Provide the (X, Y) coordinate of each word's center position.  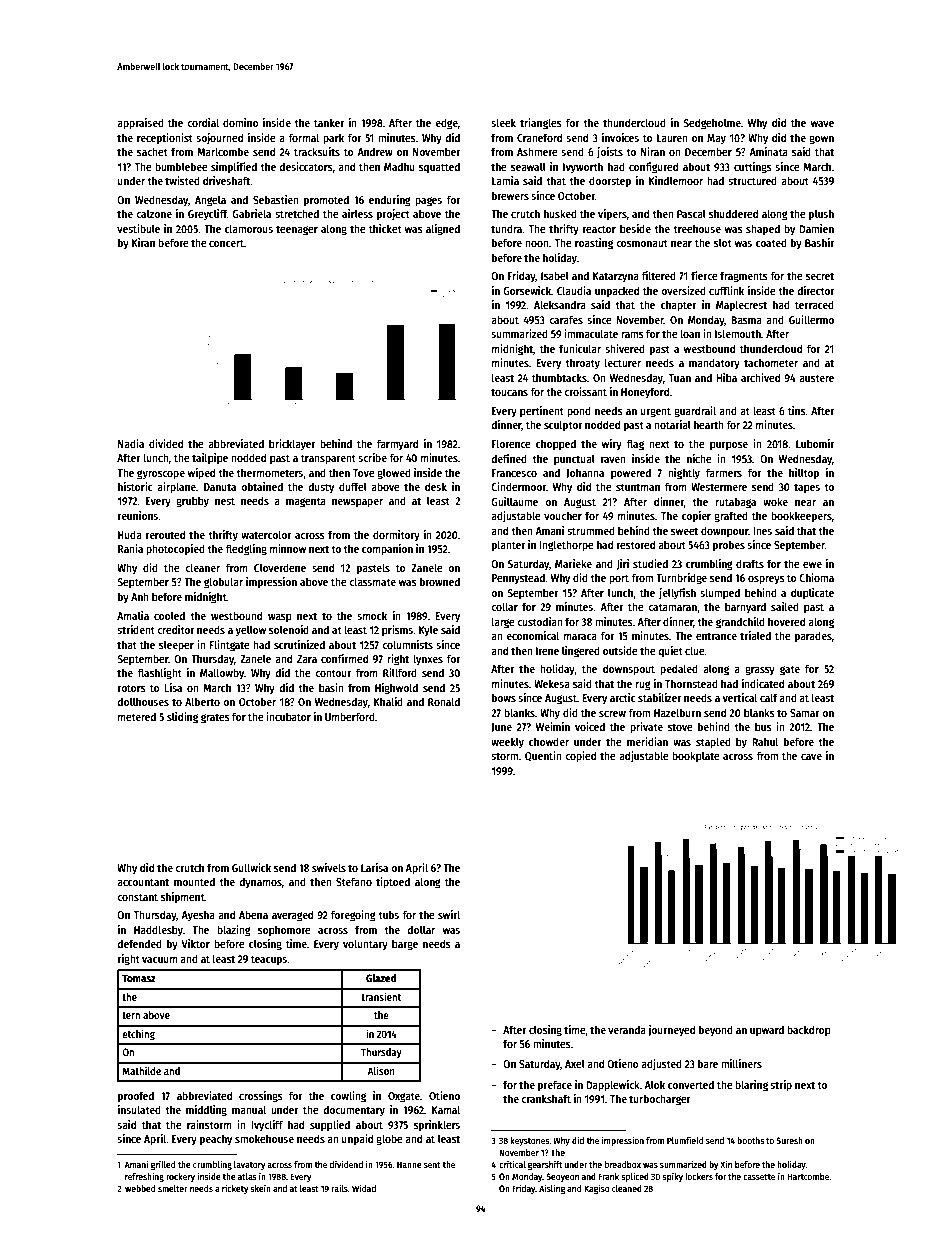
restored (636, 544)
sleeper (176, 646)
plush (821, 215)
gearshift (545, 1165)
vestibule (138, 228)
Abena (253, 914)
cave (811, 757)
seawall (528, 166)
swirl (449, 914)
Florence (511, 443)
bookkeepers (801, 517)
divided (166, 443)
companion (387, 550)
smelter (173, 1188)
